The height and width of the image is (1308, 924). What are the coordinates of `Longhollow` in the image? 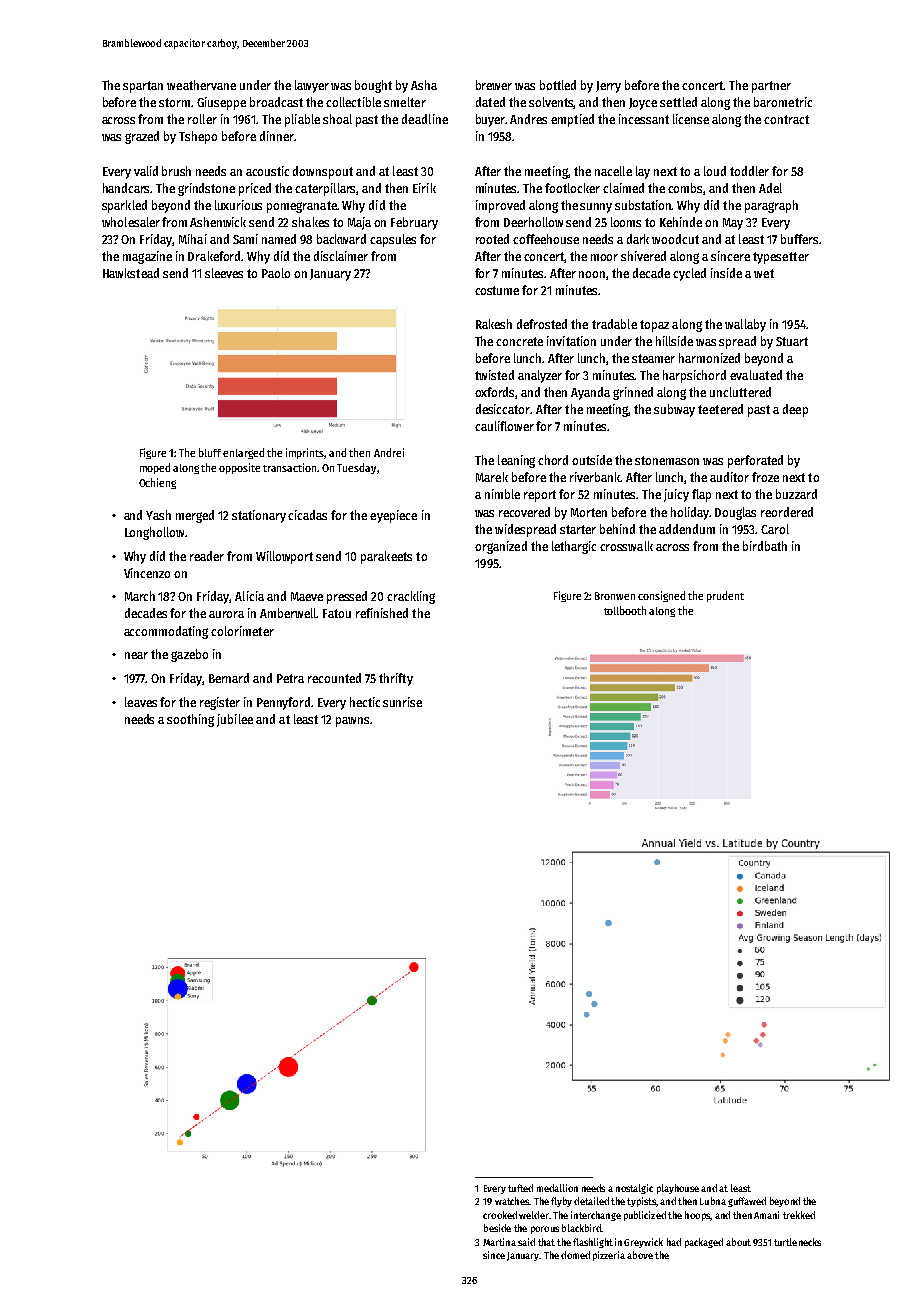 It's located at (155, 533).
